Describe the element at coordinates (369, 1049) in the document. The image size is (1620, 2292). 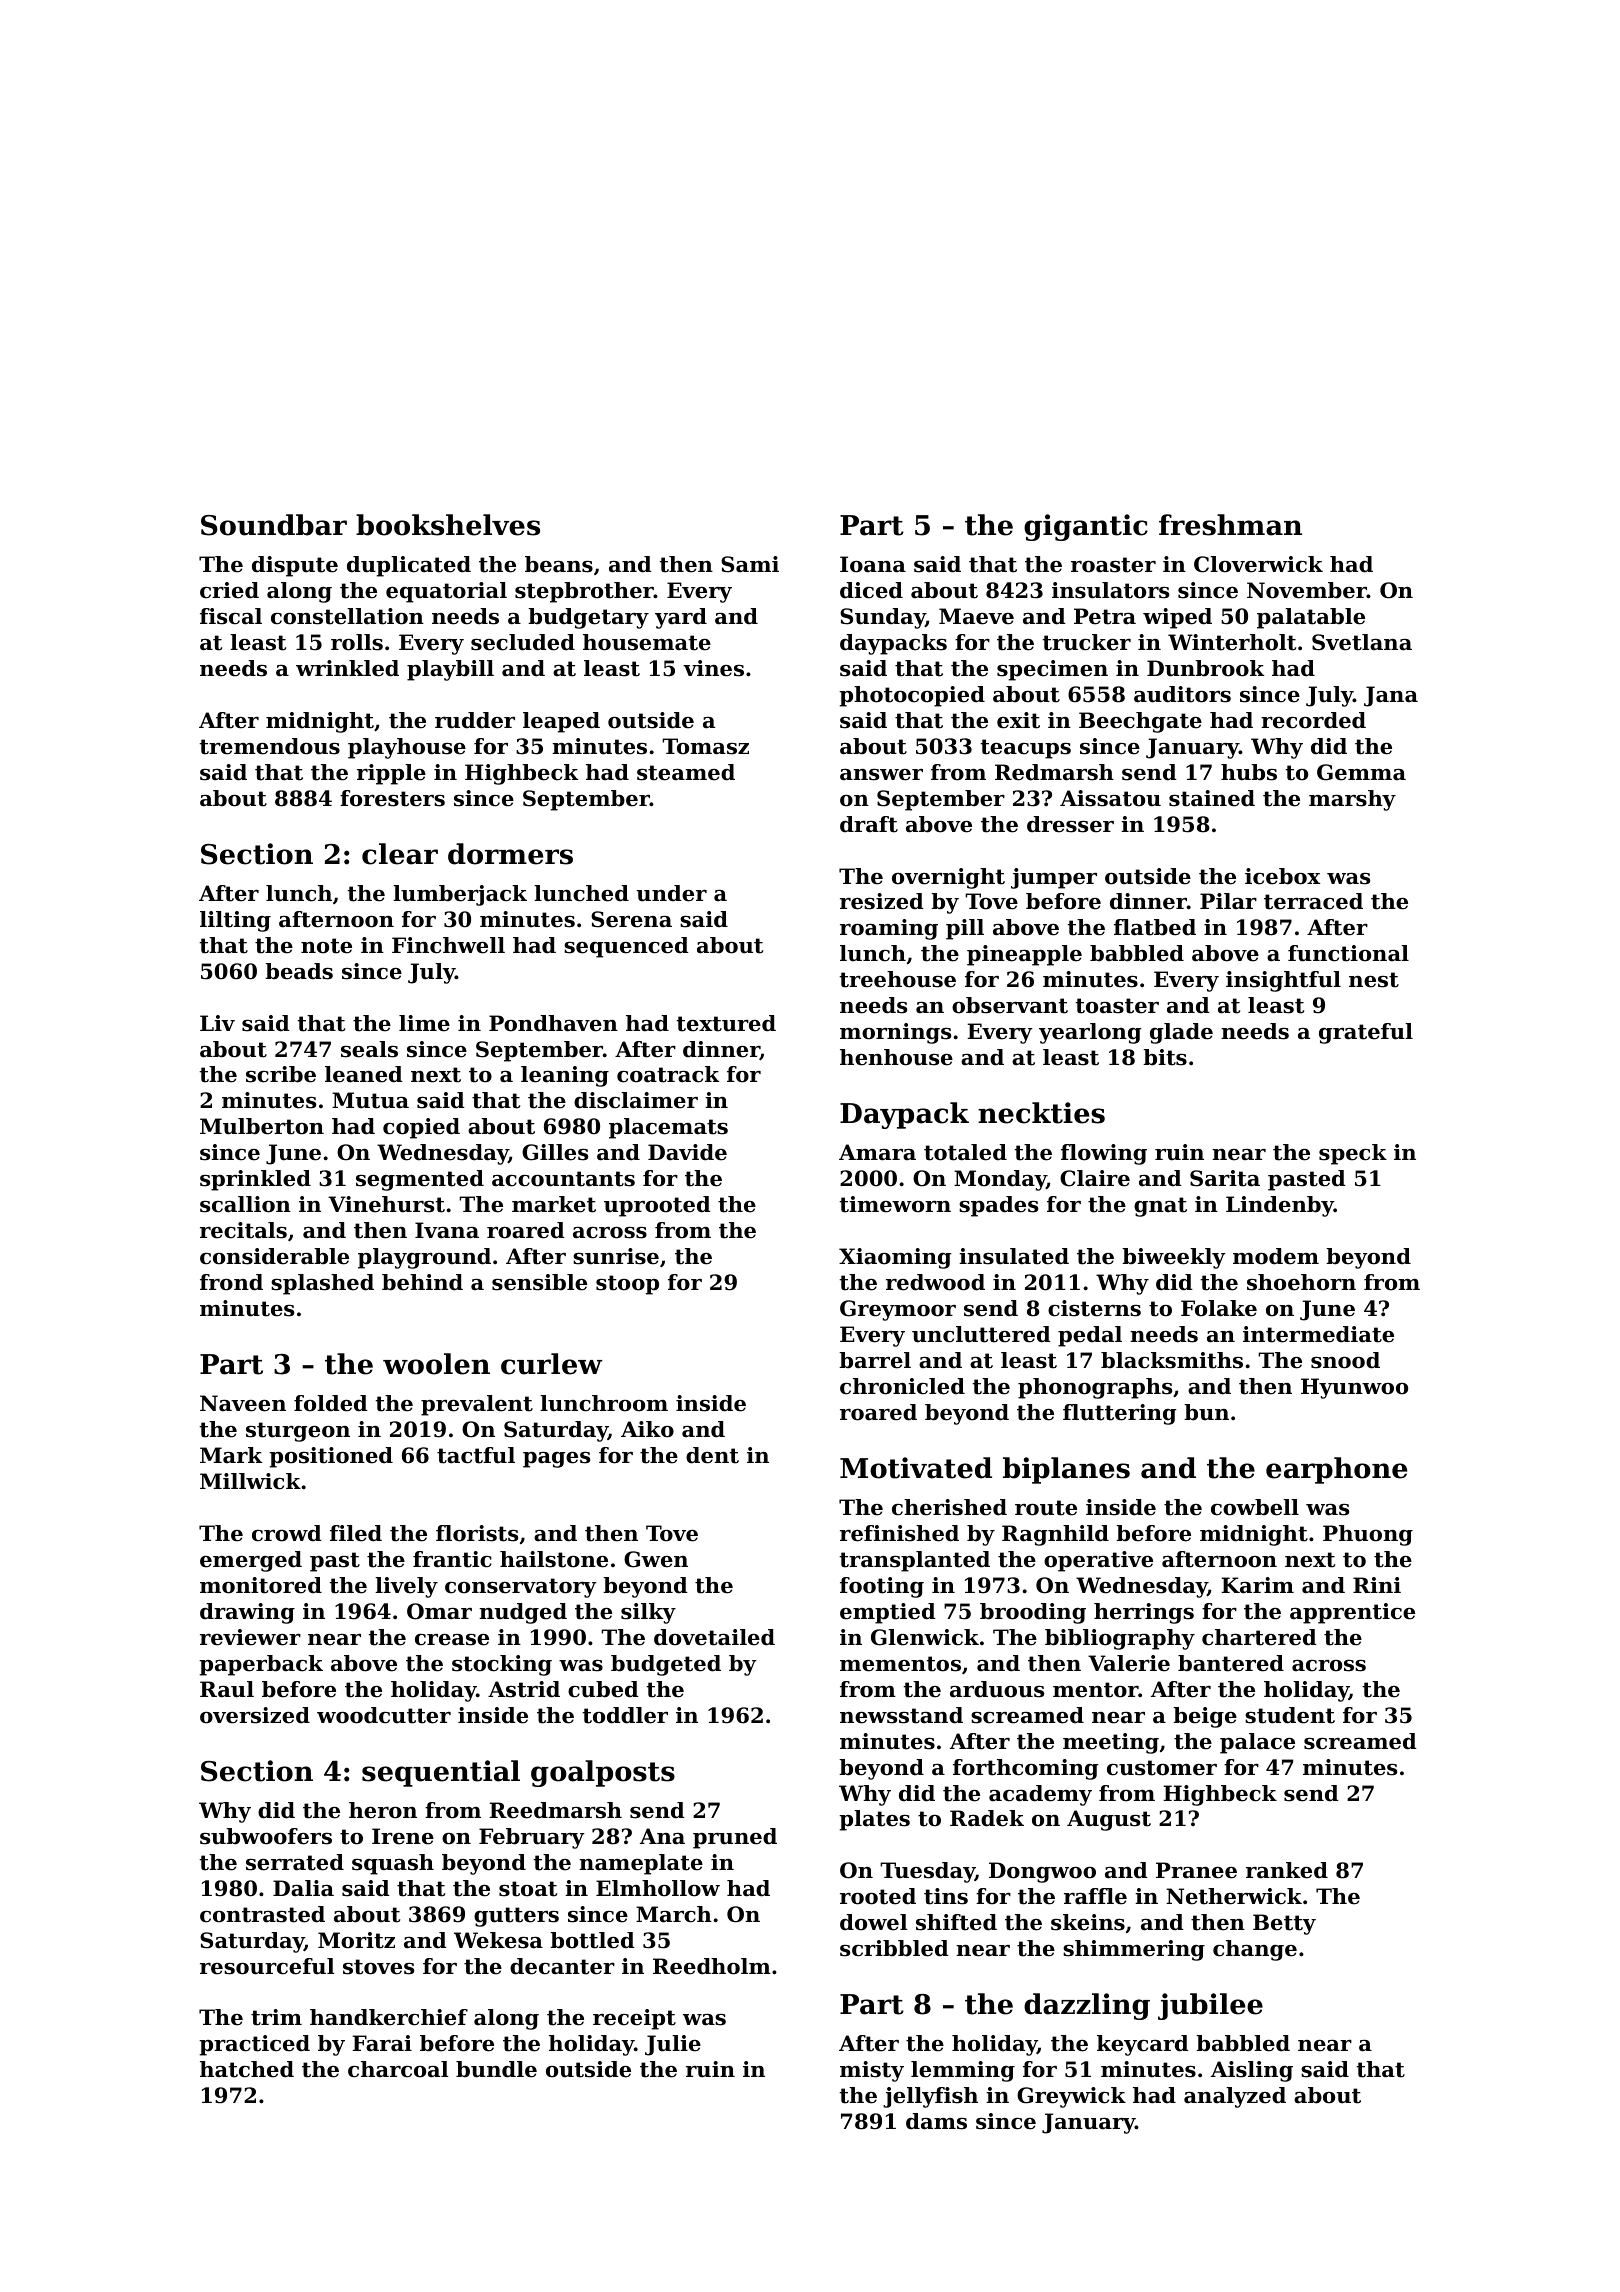
I see `seals` at that location.
